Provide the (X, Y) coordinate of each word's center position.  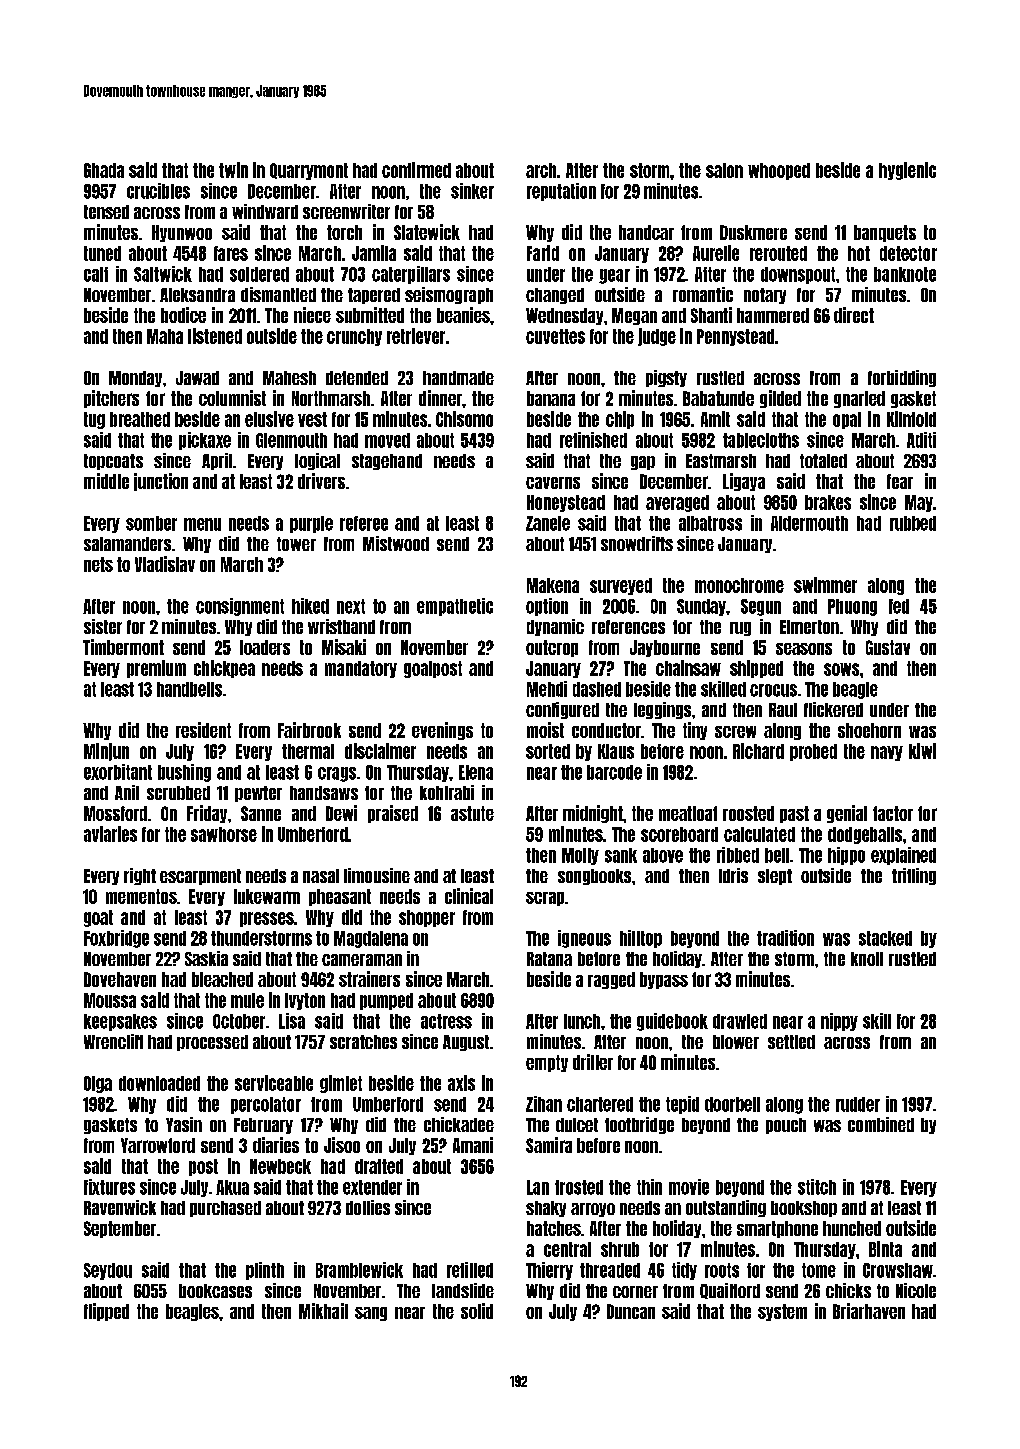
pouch (786, 1126)
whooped (779, 171)
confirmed (416, 170)
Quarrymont (309, 171)
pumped (386, 1001)
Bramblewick (359, 1270)
